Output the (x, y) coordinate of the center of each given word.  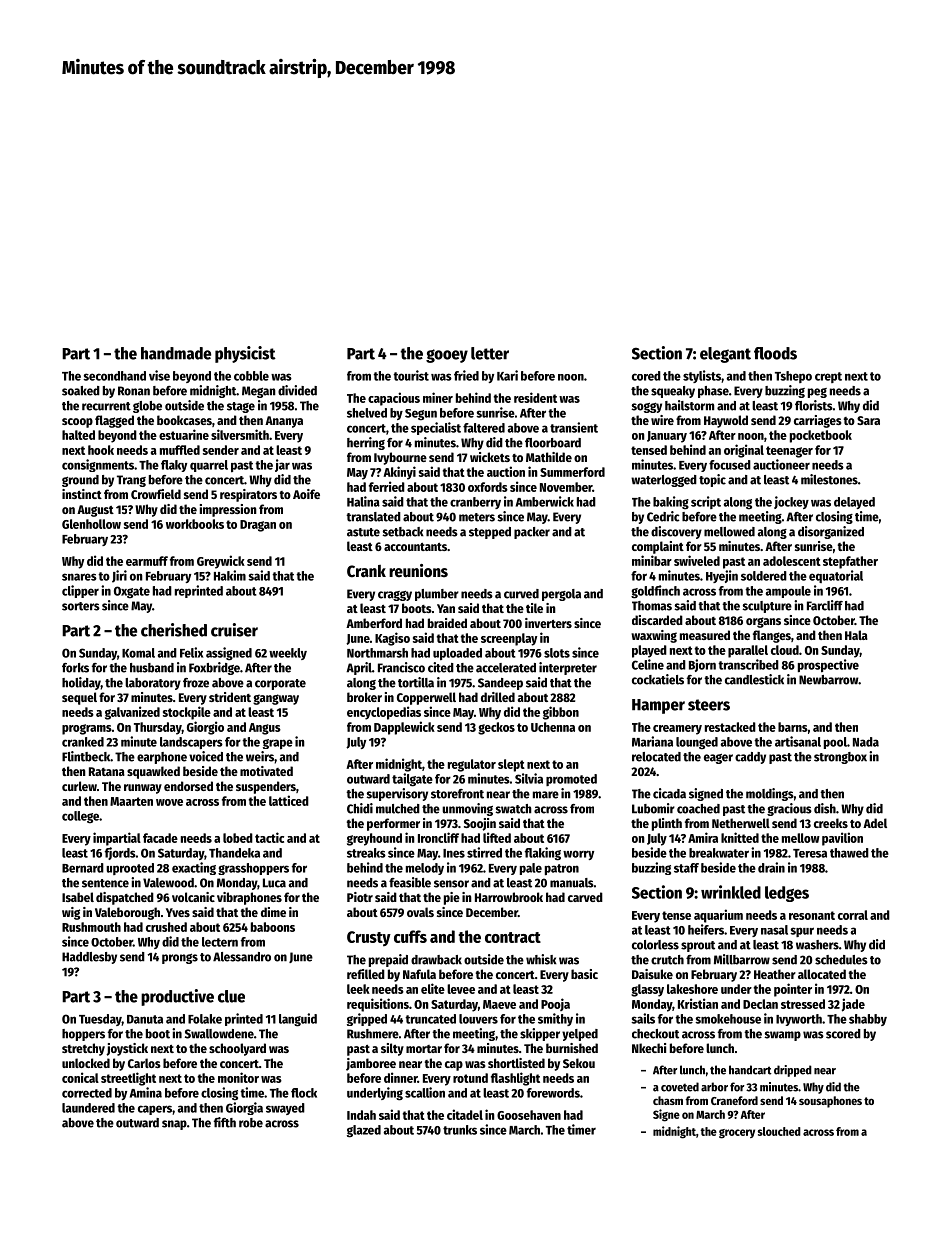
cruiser (234, 630)
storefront (457, 794)
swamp (782, 1036)
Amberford (374, 623)
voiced (206, 756)
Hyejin (722, 576)
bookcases (184, 420)
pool (835, 743)
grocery (737, 1134)
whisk (541, 959)
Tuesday (100, 1020)
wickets (490, 457)
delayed (854, 503)
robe (251, 1123)
